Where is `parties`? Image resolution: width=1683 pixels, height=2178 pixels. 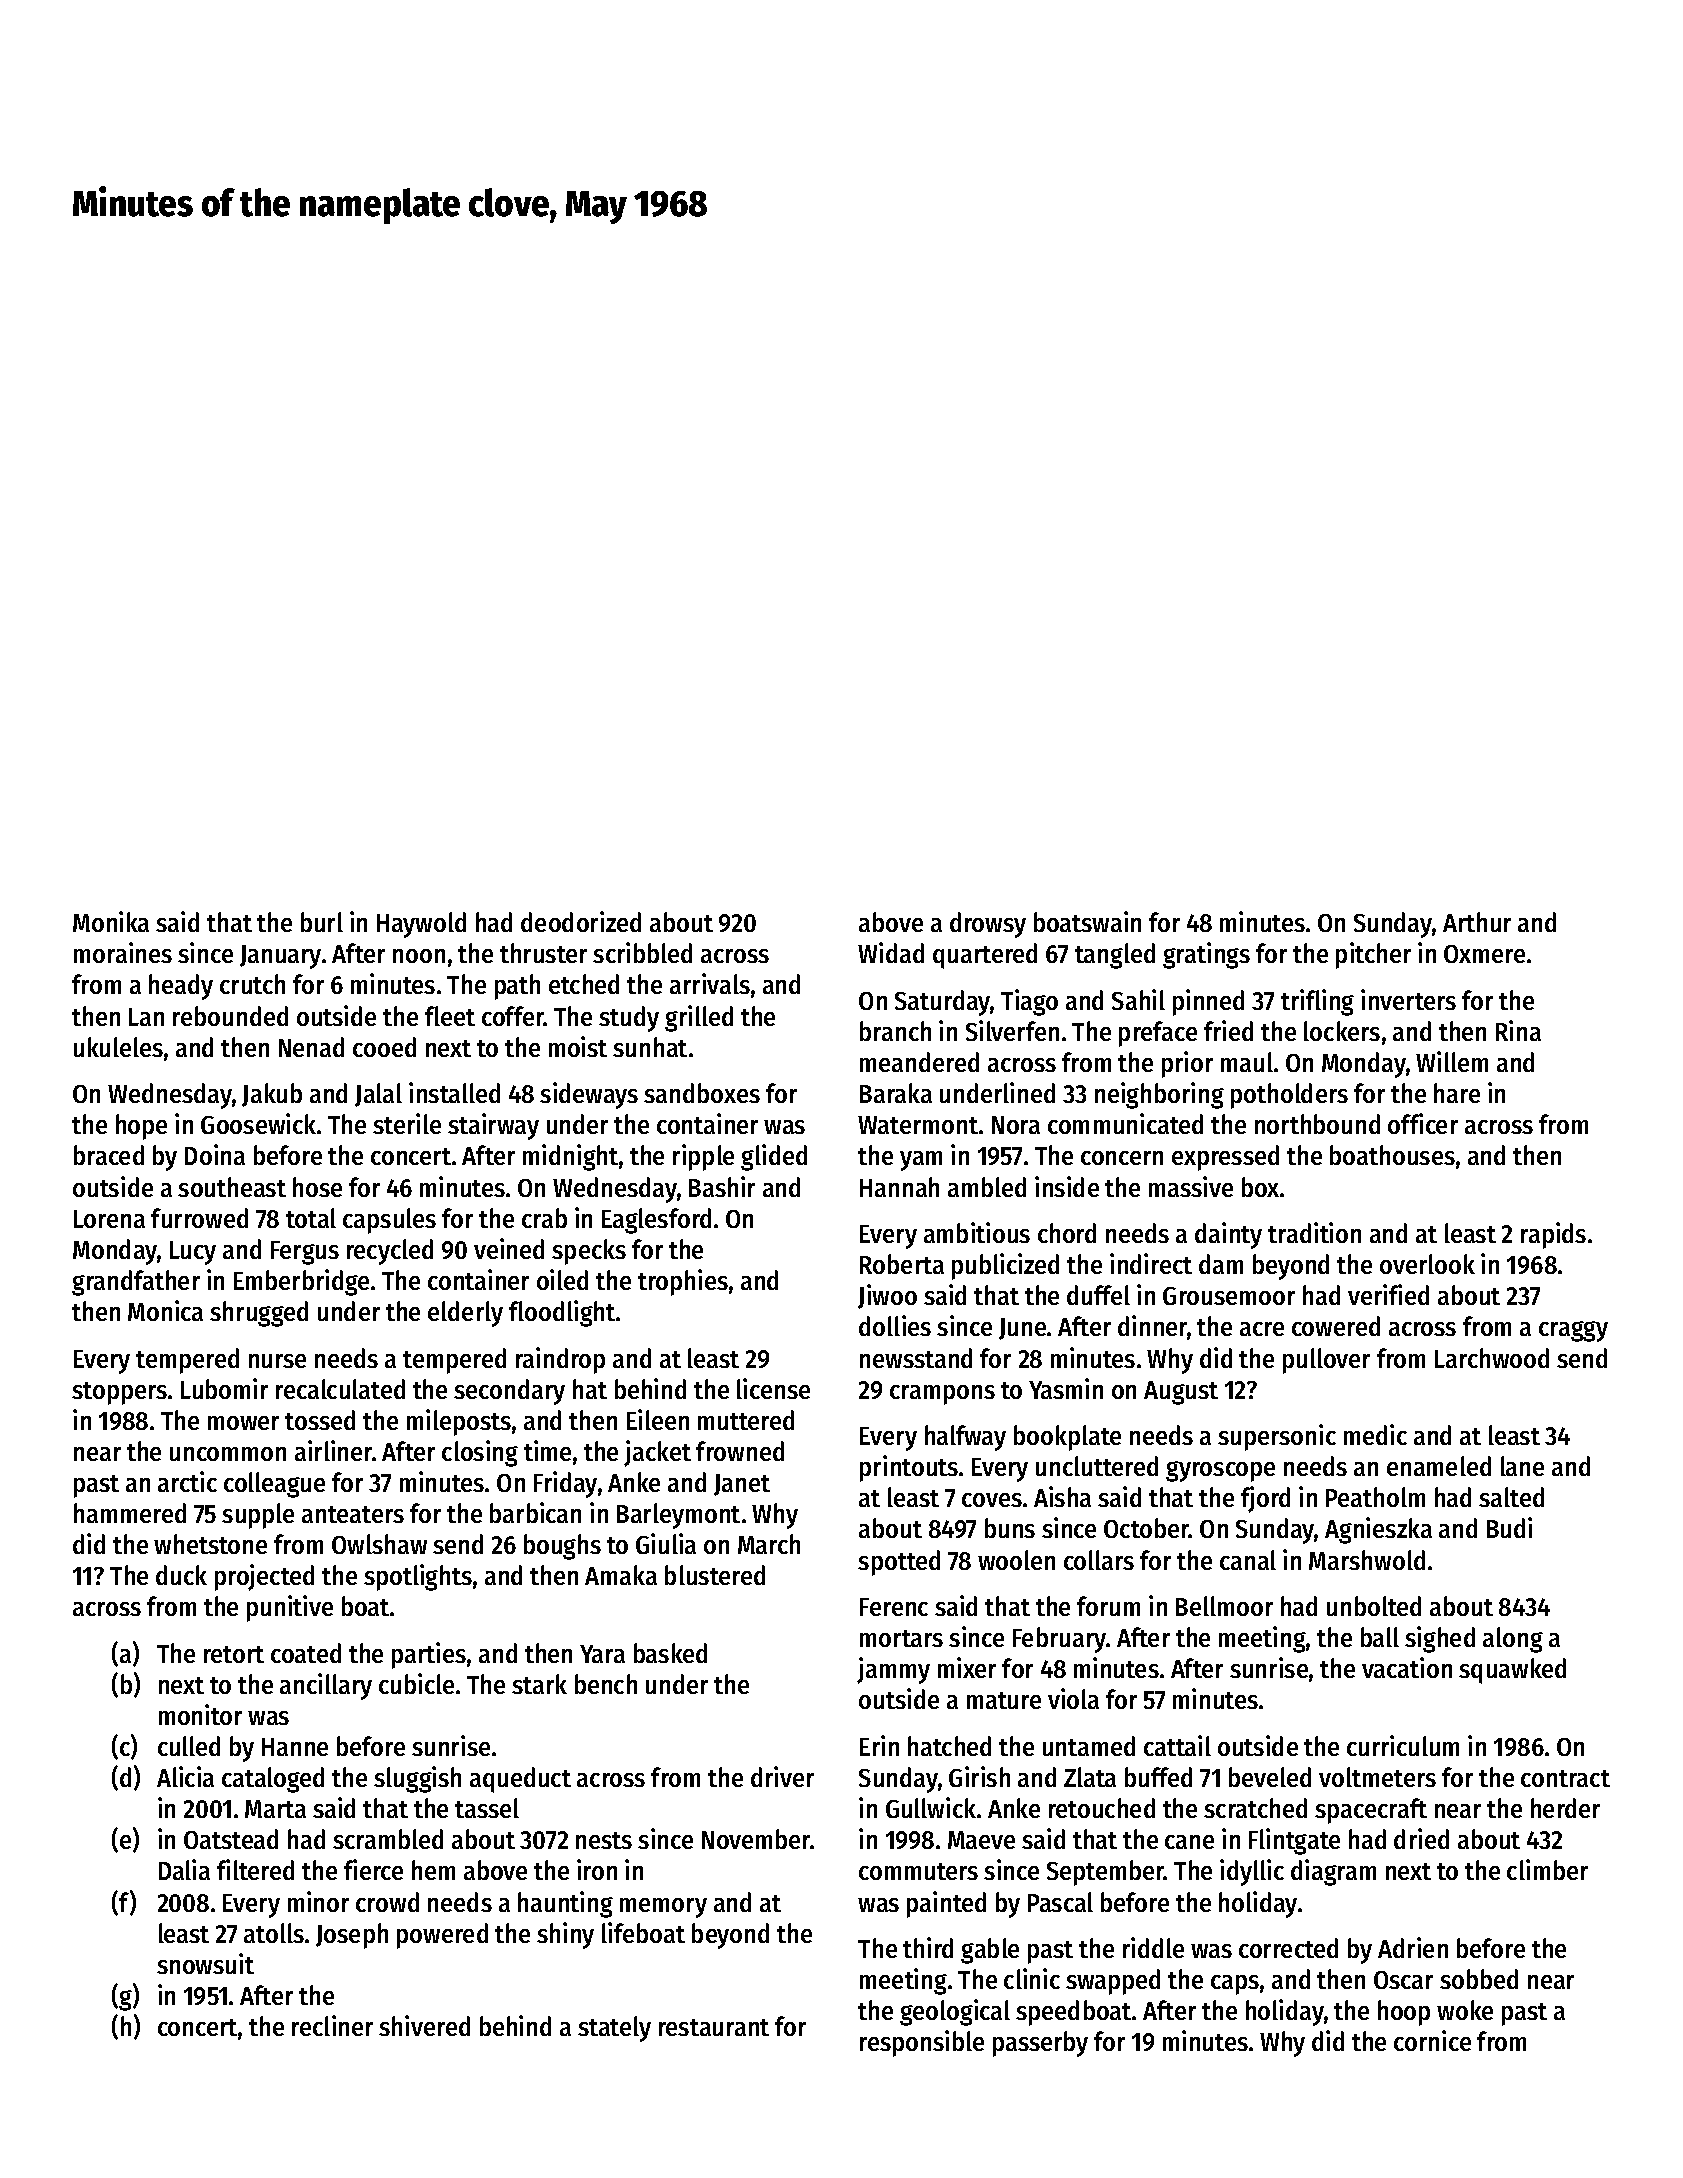 parties is located at coordinates (429, 1655).
